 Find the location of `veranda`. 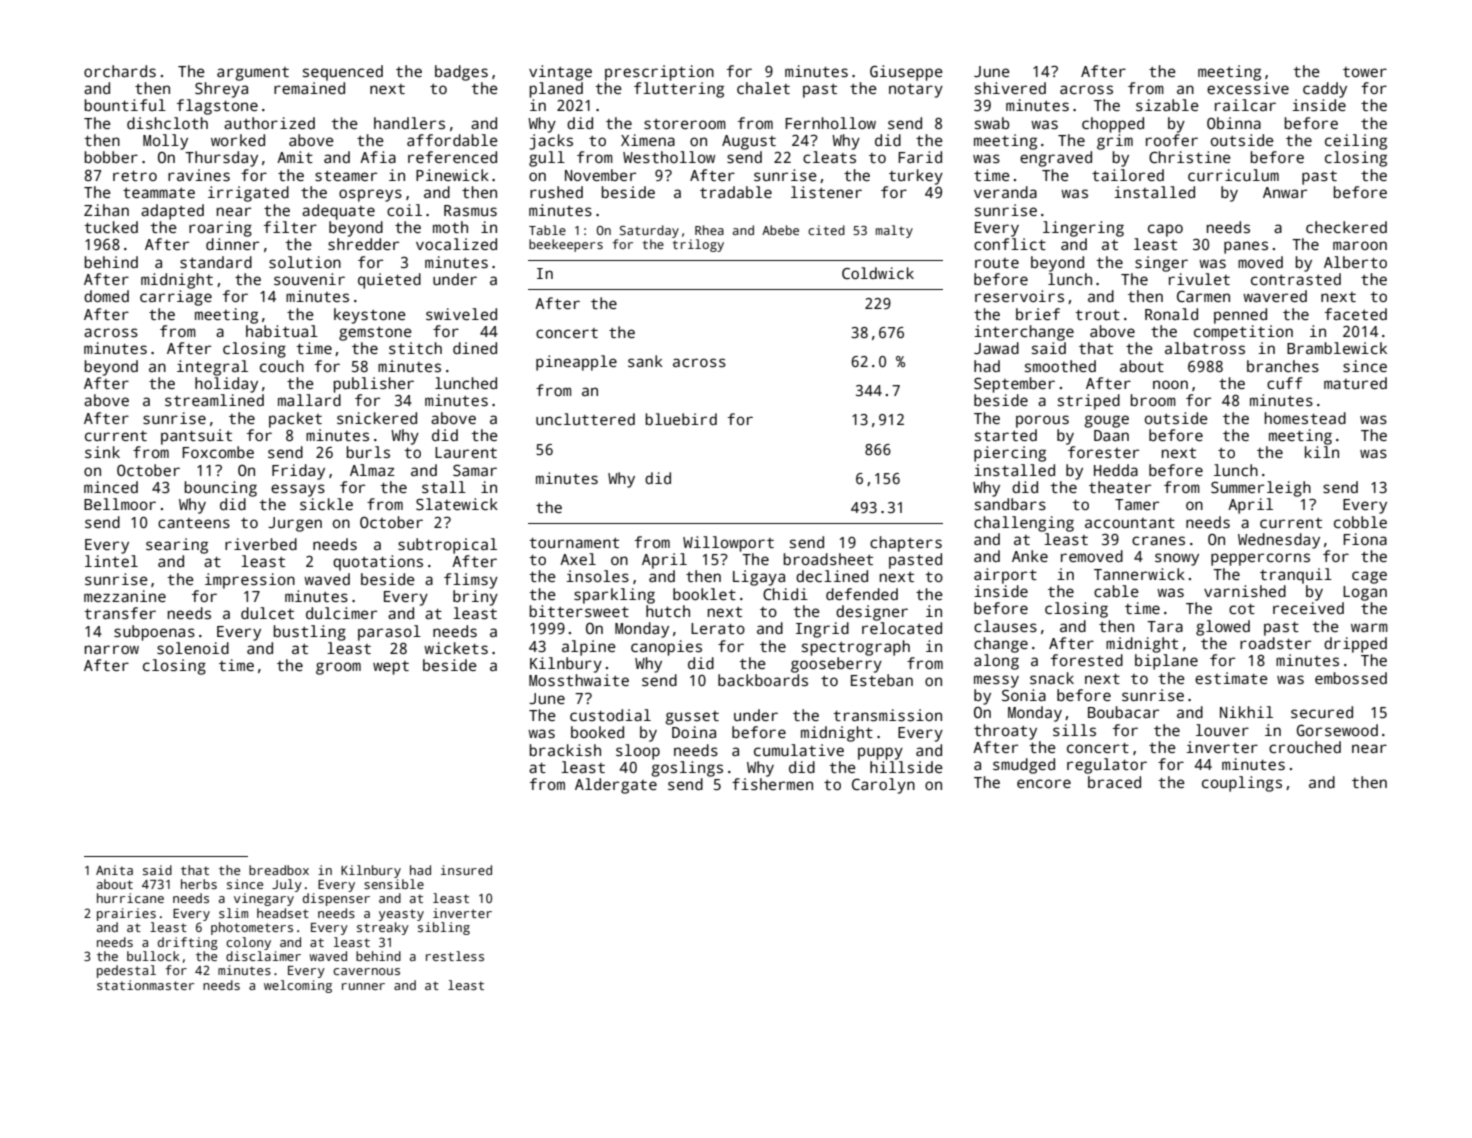

veranda is located at coordinates (1005, 192).
